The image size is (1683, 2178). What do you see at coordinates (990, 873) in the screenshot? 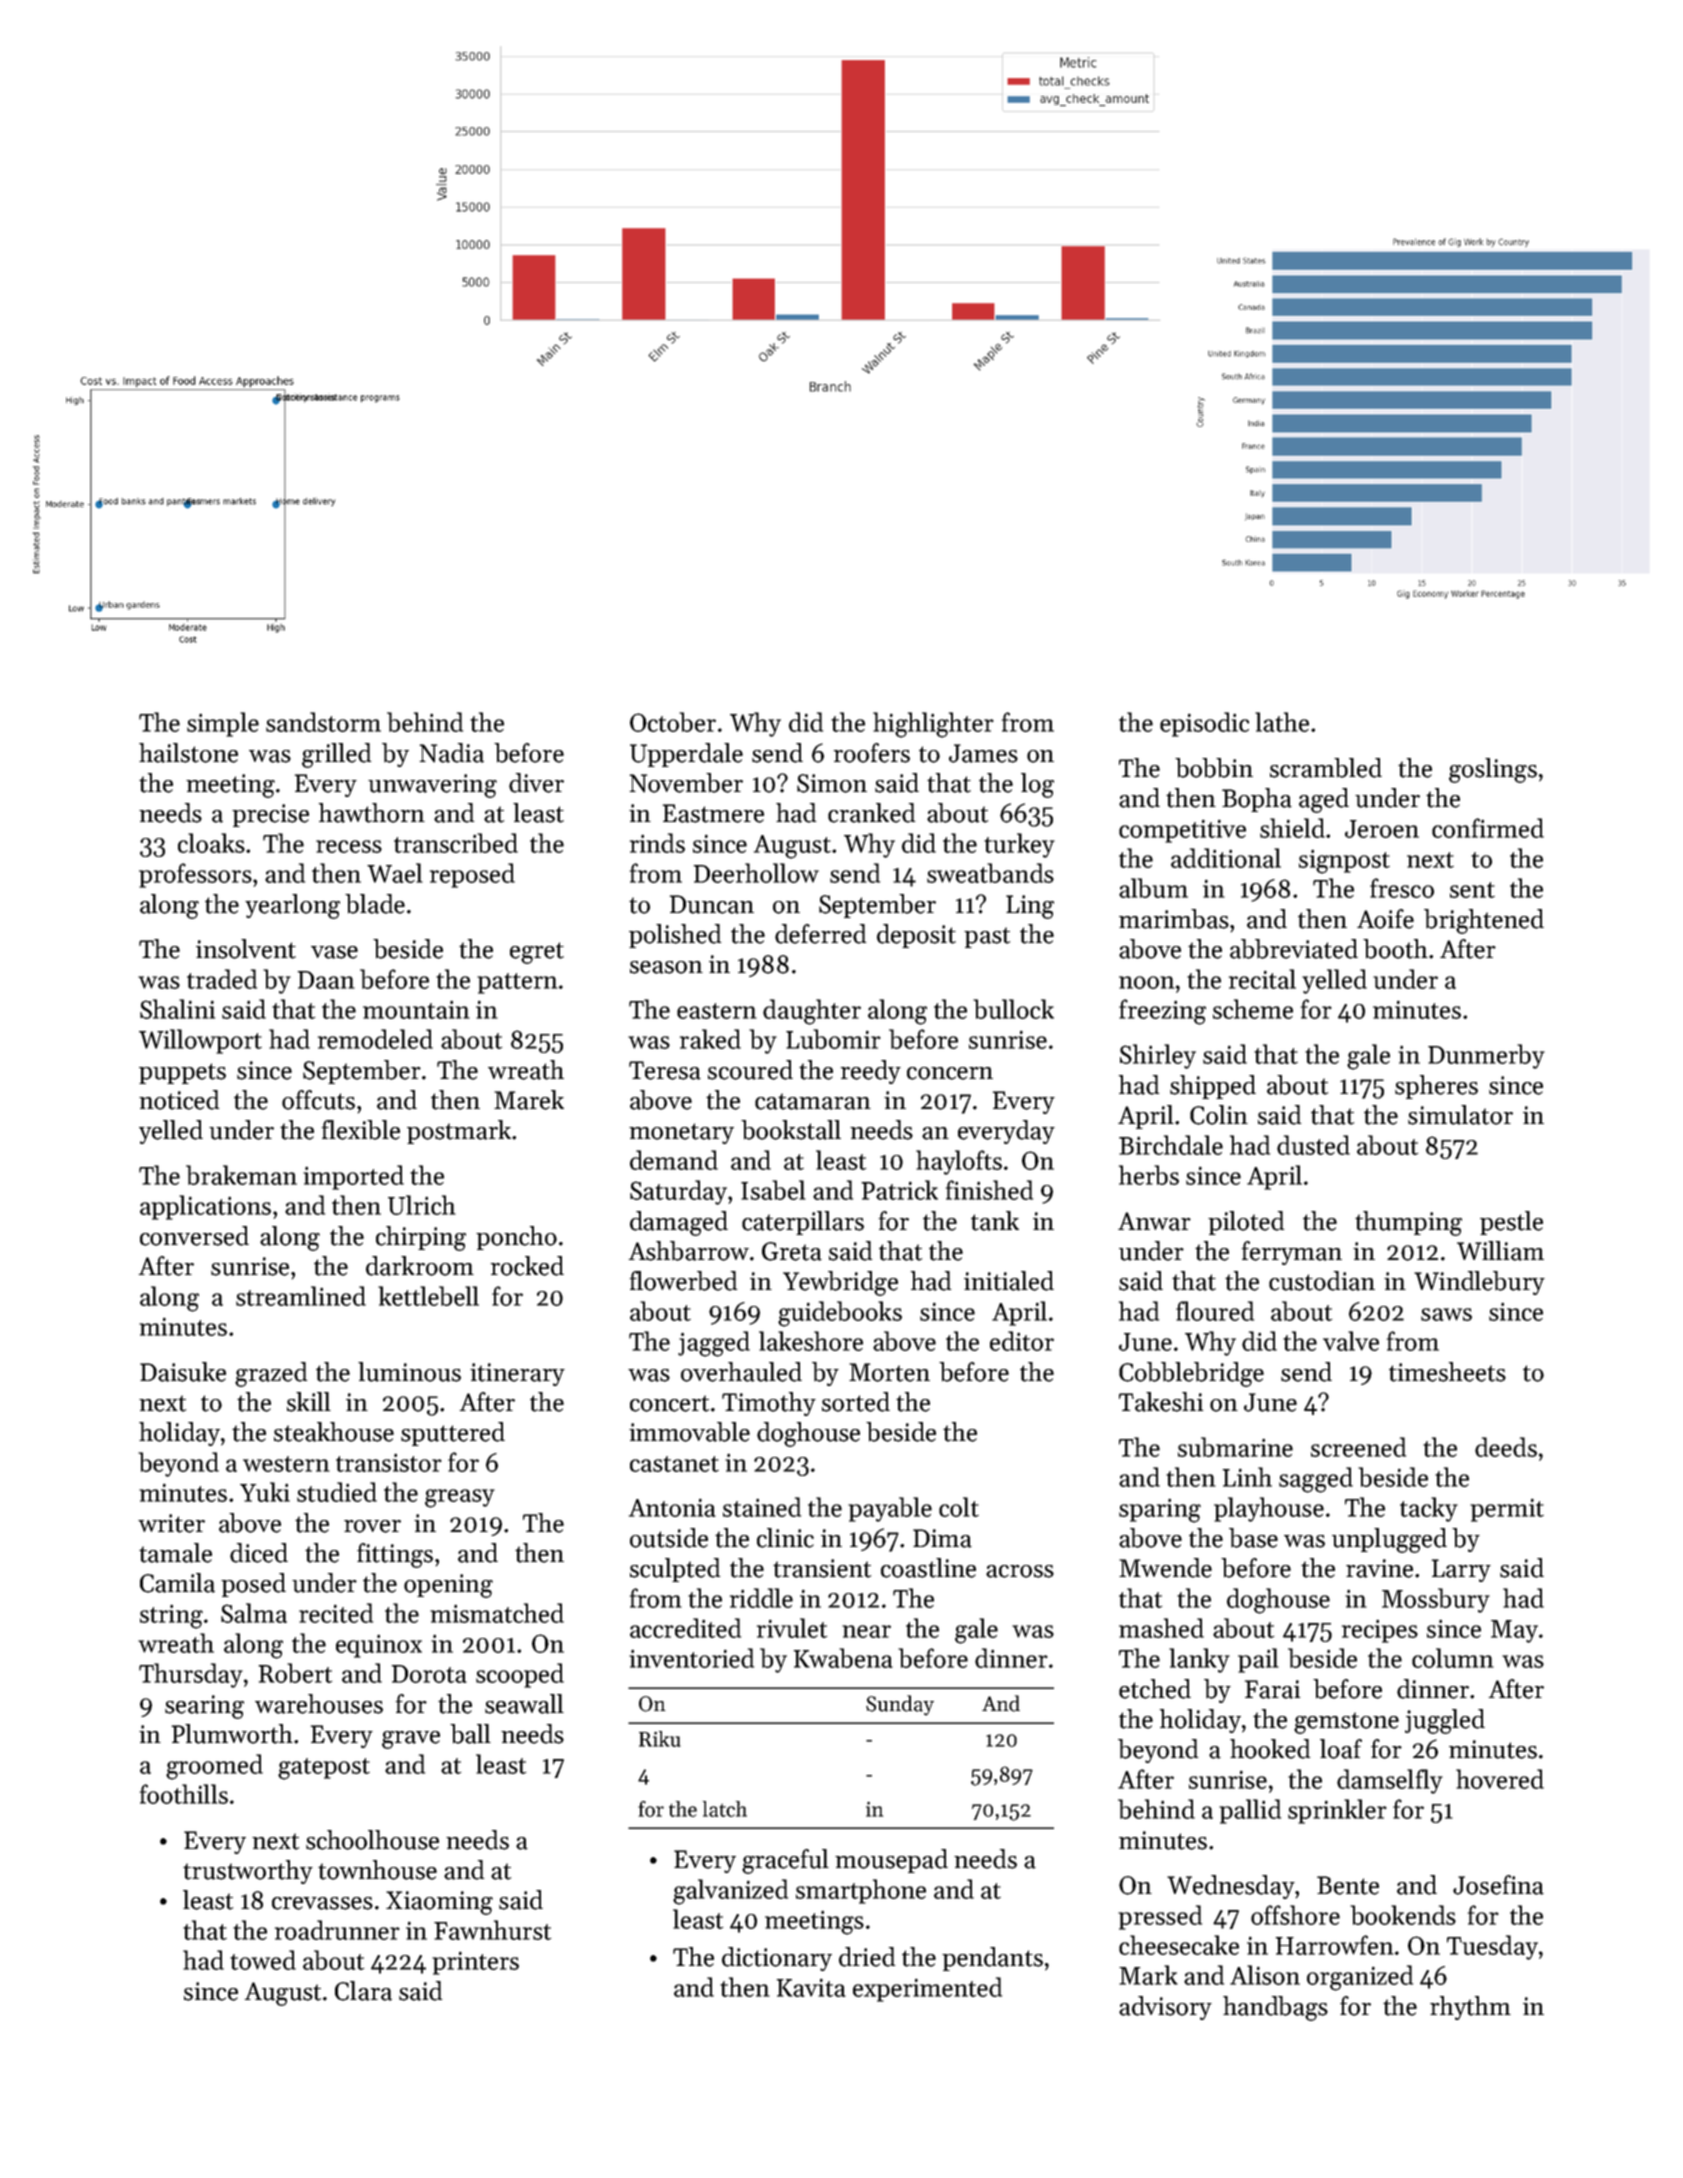
I see `sweatbands` at bounding box center [990, 873].
